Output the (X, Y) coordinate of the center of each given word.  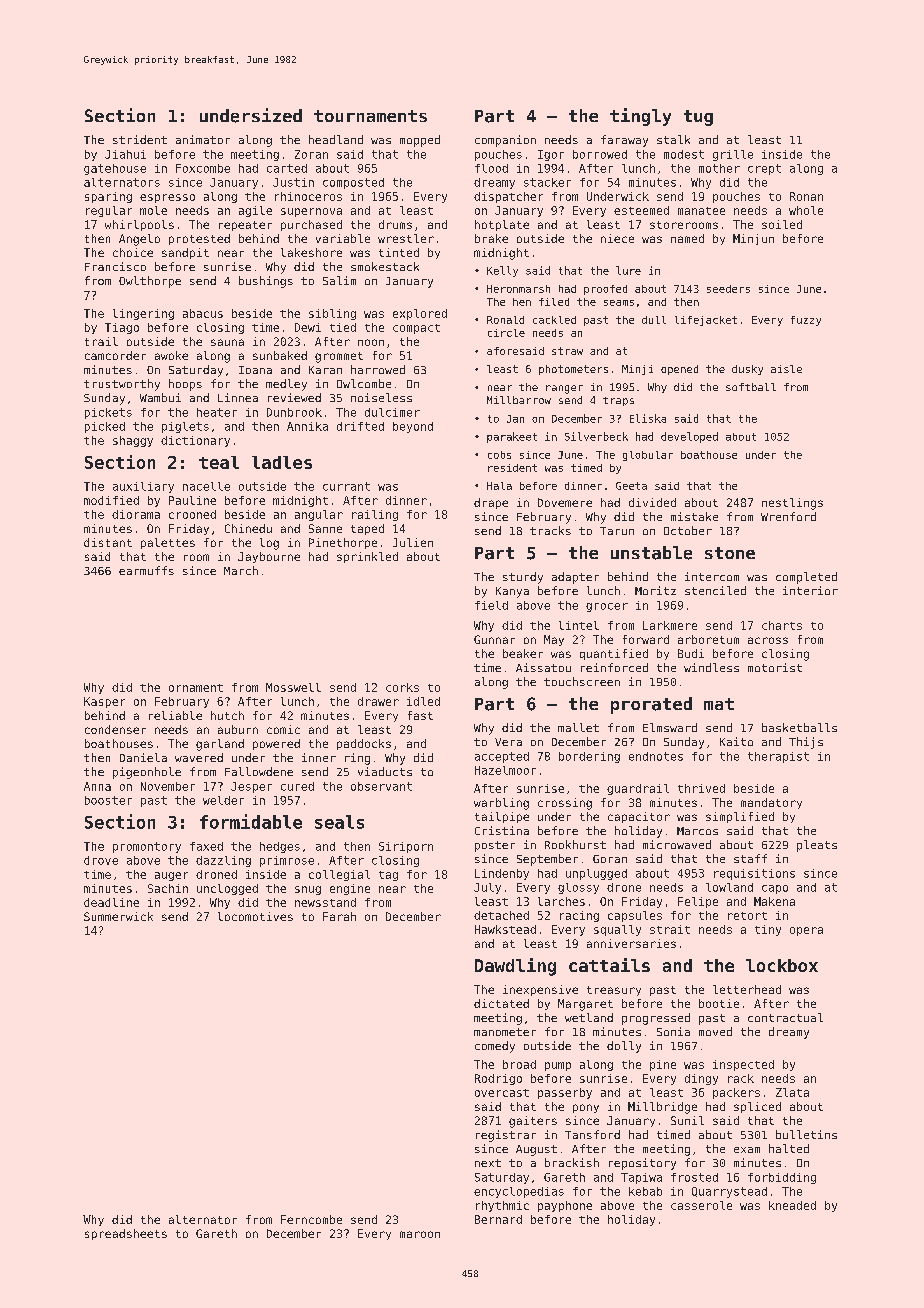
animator (203, 139)
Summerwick (118, 916)
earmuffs (146, 570)
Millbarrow (519, 400)
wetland (589, 1017)
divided (652, 502)
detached (501, 915)
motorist (775, 667)
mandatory (771, 803)
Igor (551, 155)
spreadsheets (126, 1234)
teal (219, 462)
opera (806, 931)
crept (764, 169)
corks (402, 687)
